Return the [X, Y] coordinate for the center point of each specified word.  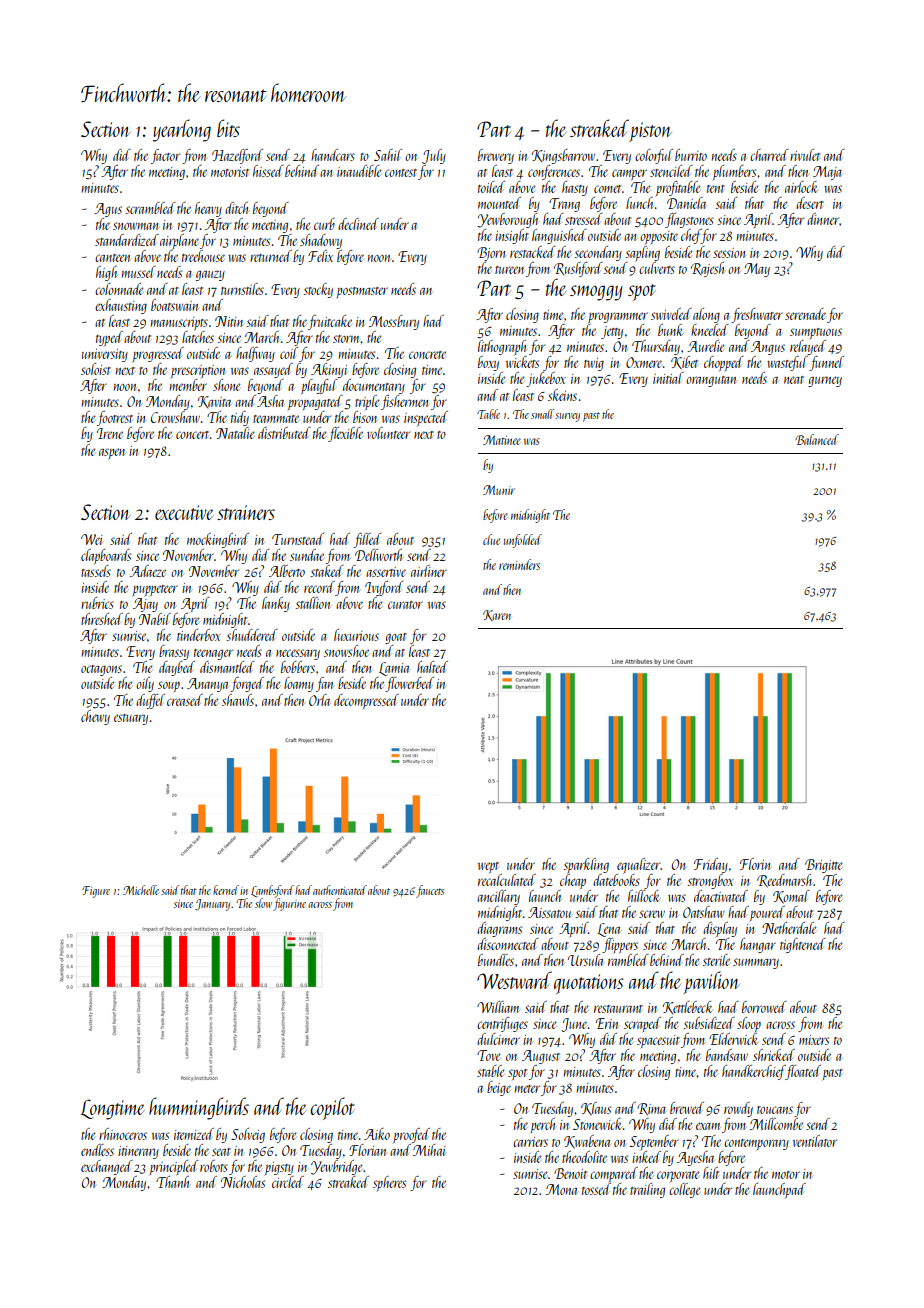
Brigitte [823, 866]
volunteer [388, 433]
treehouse [203, 256]
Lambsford [272, 891]
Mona [561, 1189]
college [684, 1190]
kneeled [710, 330]
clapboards [106, 556]
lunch [639, 203]
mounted [499, 203]
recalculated [507, 880]
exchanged [107, 1167]
